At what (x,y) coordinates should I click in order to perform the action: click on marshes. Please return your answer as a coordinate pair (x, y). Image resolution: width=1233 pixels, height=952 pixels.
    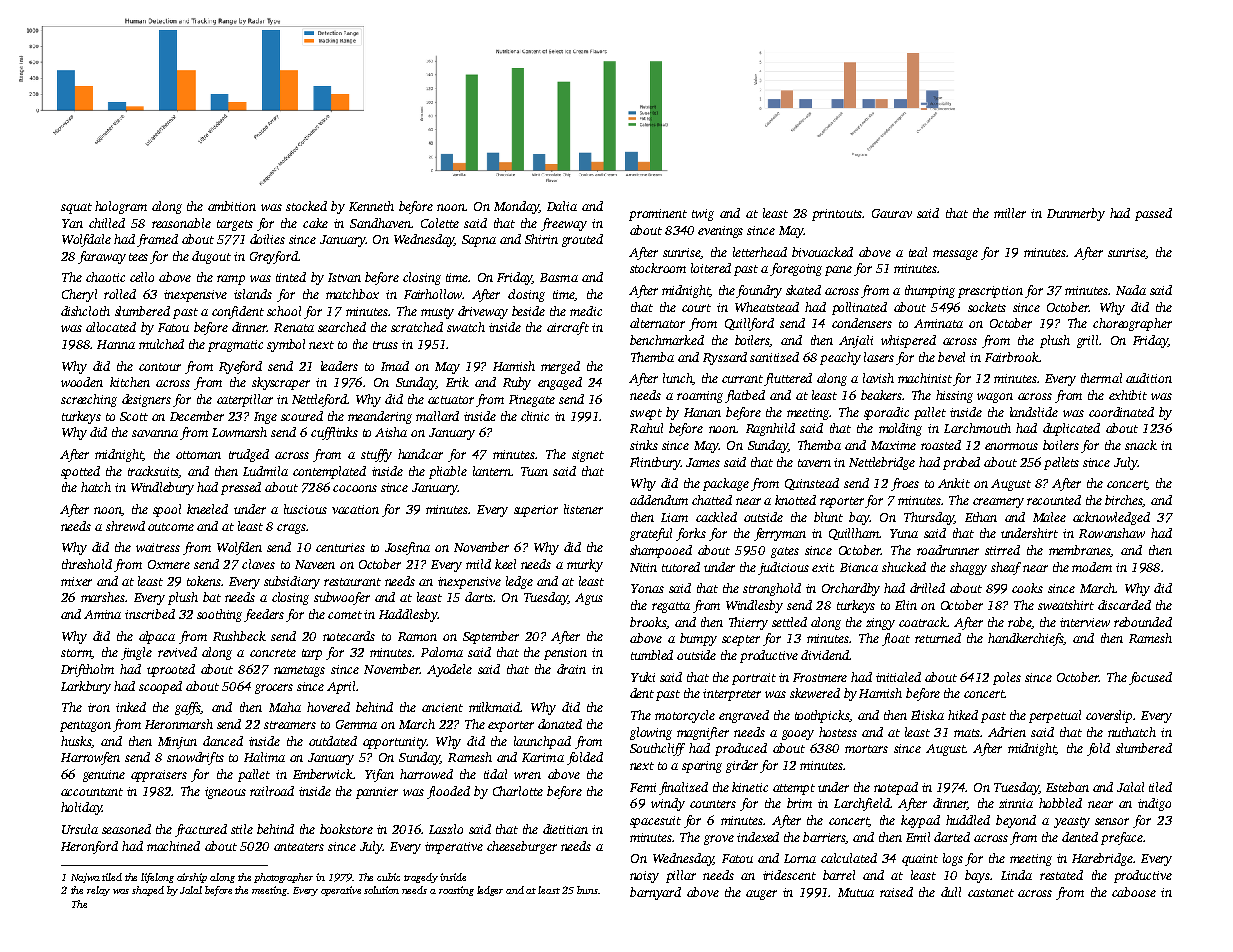
    Looking at the image, I should click on (103, 597).
